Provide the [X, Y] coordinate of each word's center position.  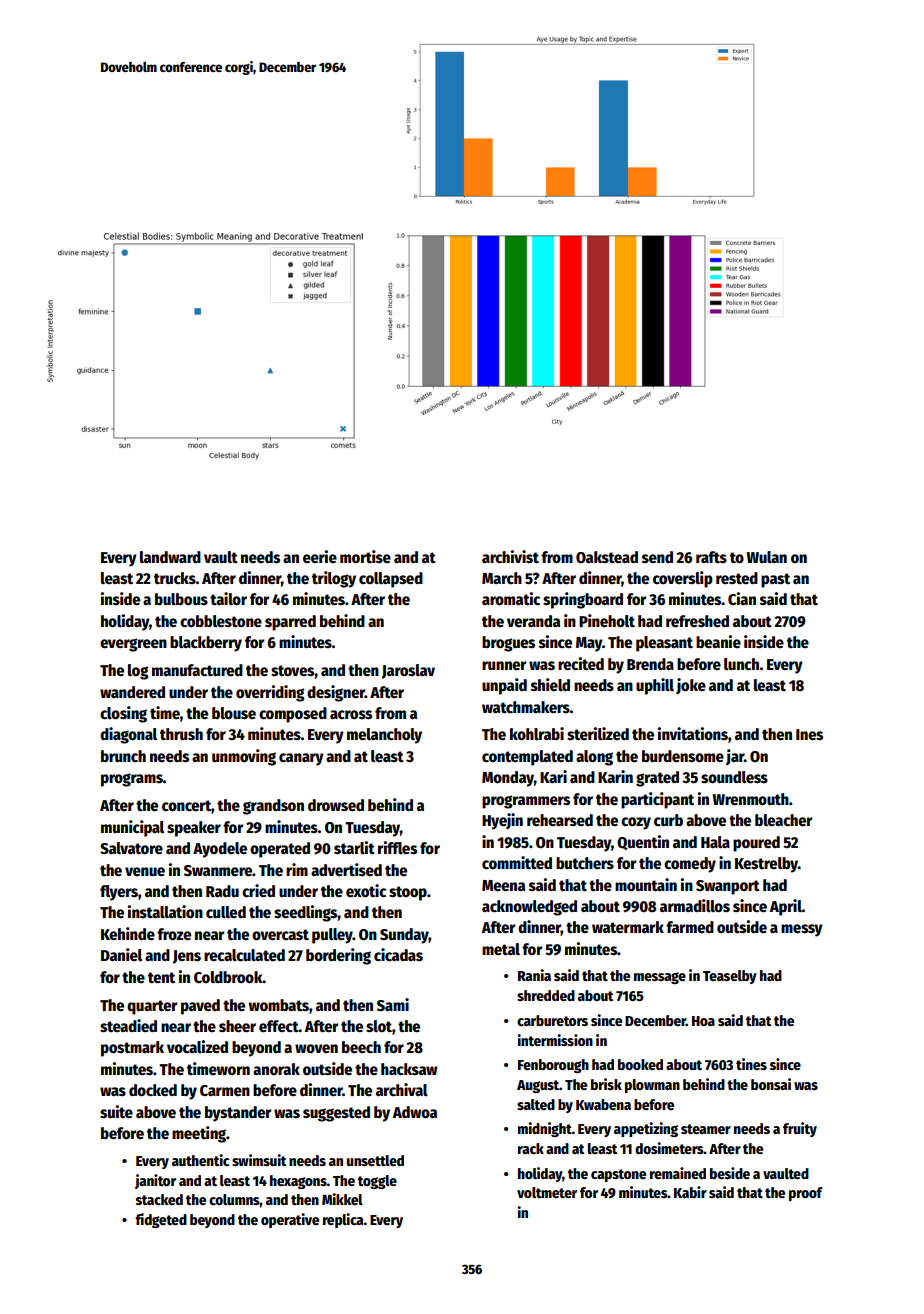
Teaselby [730, 977]
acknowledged [529, 908]
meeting [199, 1134]
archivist [510, 557]
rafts [711, 557]
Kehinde [128, 933]
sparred [290, 623]
